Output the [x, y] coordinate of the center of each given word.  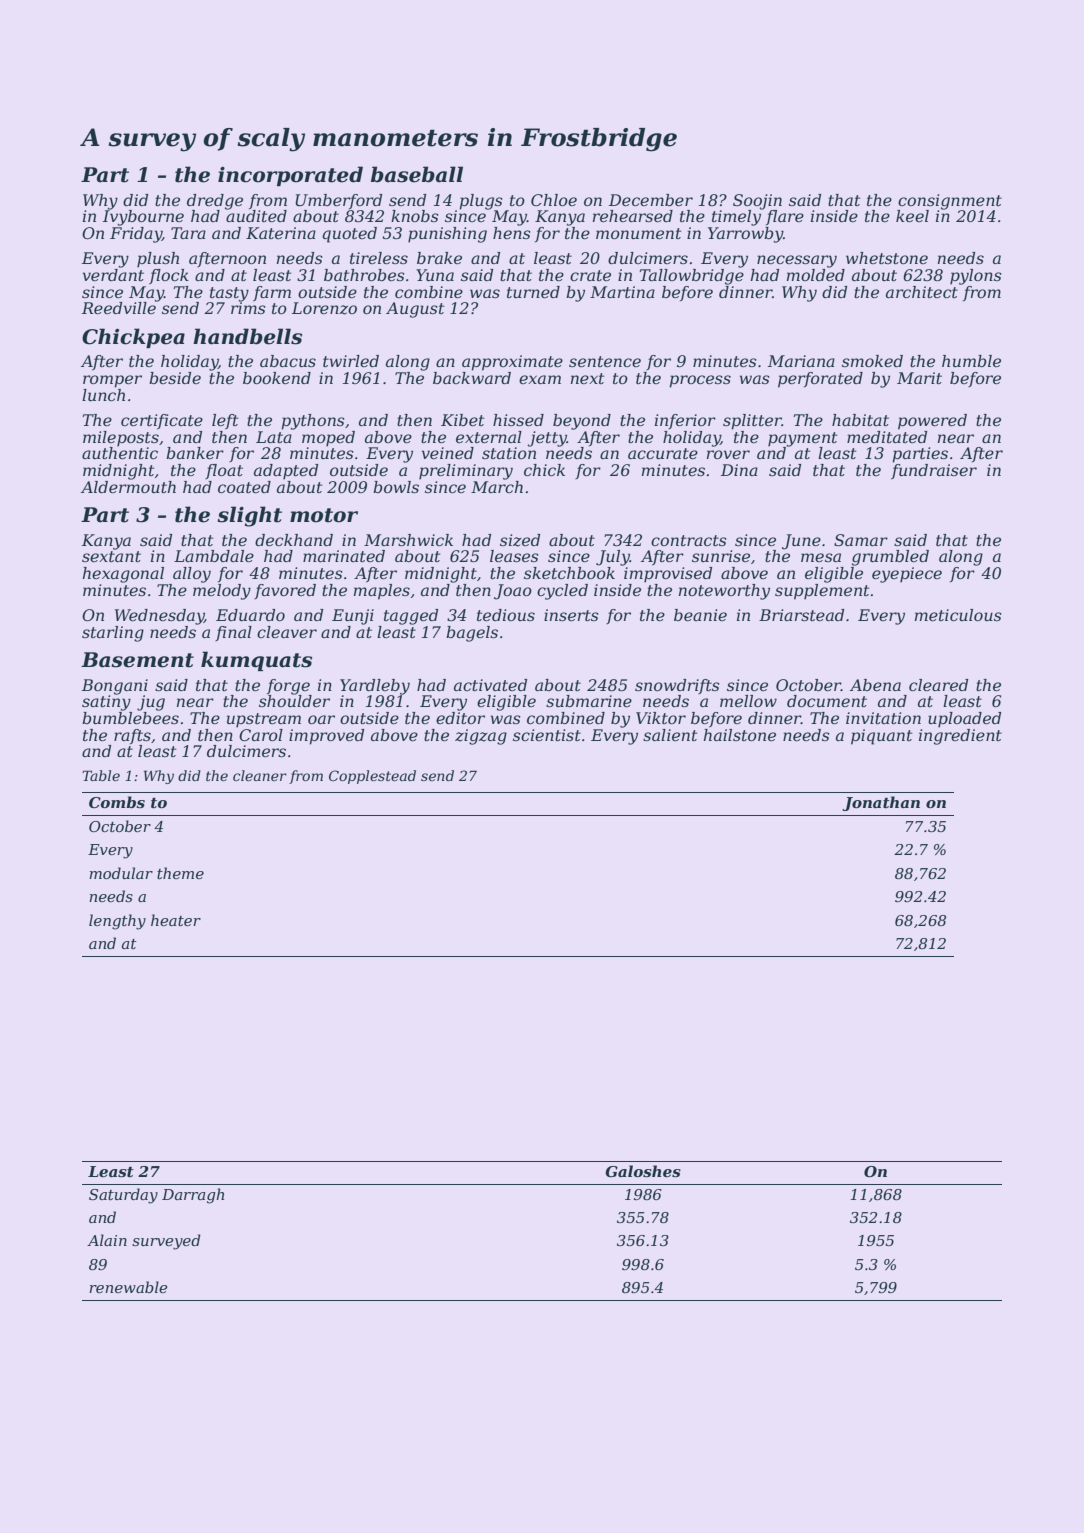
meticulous [958, 615]
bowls [396, 487]
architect [922, 292]
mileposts [121, 439]
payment [802, 439]
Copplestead [372, 777]
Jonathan [881, 803]
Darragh [193, 1196]
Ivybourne [143, 218]
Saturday [123, 1196]
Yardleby [375, 687]
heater [176, 920]
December [651, 200]
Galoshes [643, 1171]
